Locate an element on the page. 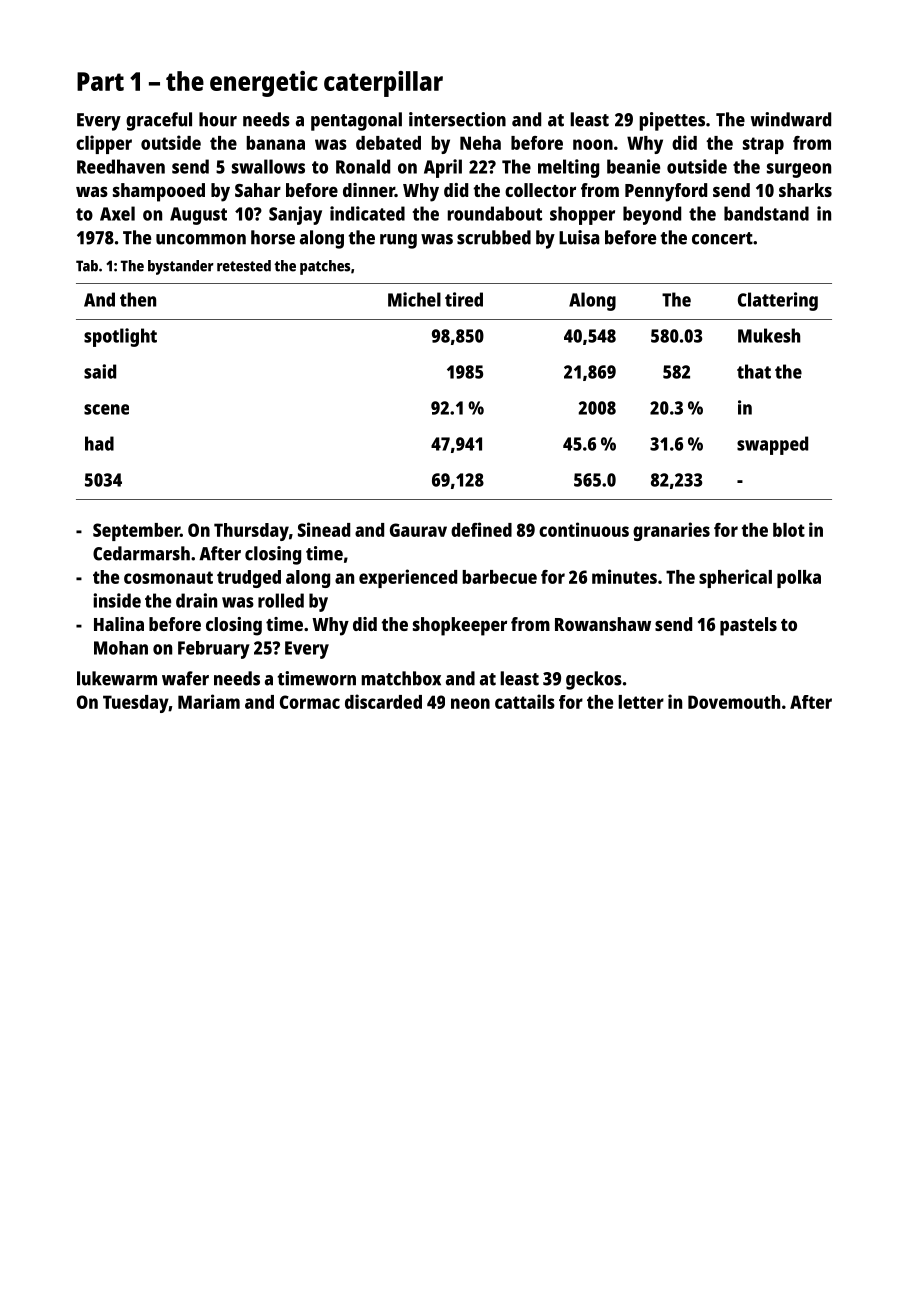 The height and width of the document is (1316, 908). spotlight is located at coordinates (120, 337).
